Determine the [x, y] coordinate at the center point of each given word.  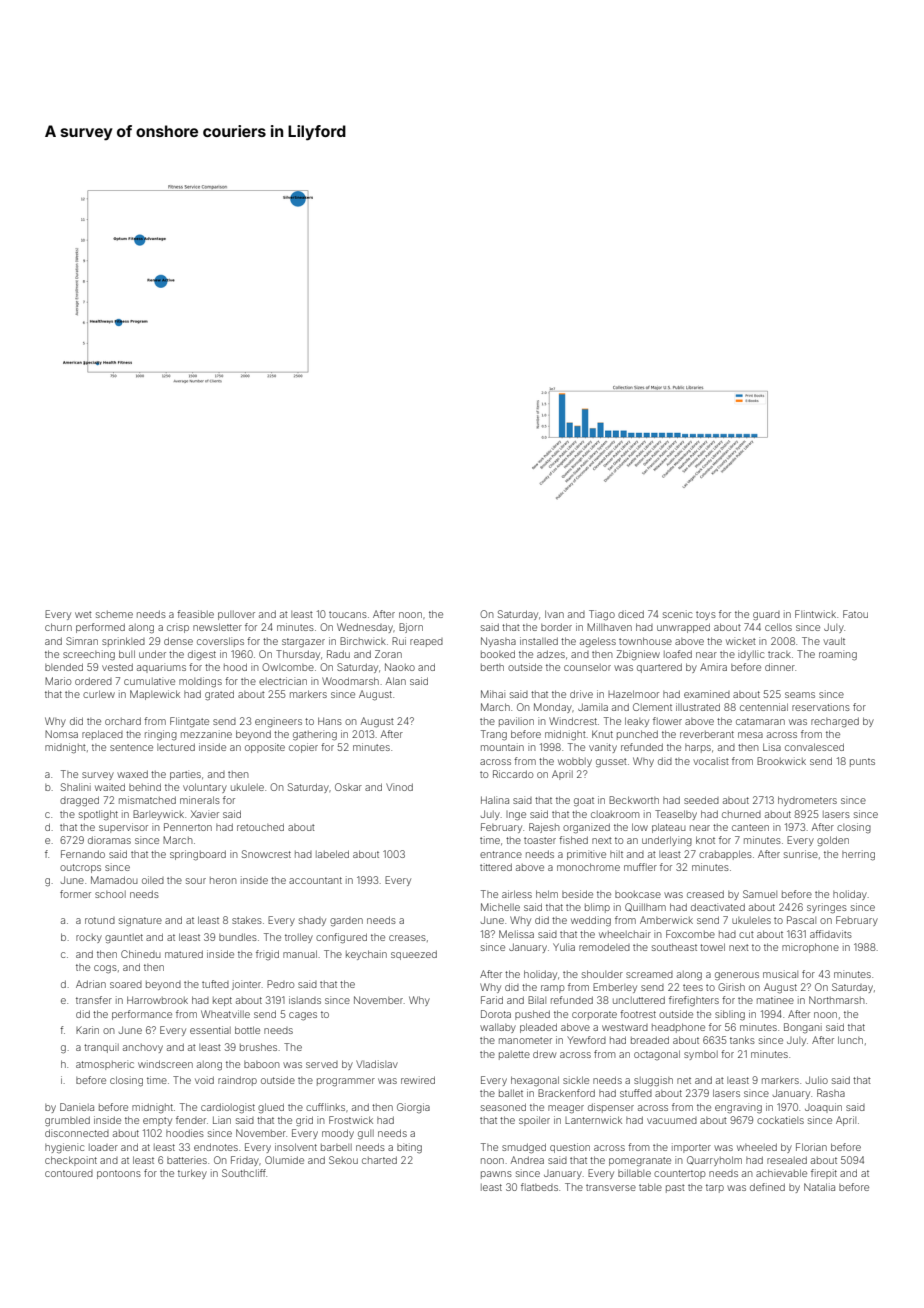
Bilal [537, 1000]
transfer [94, 1000]
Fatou [855, 614]
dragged [79, 801]
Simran [82, 641]
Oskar [348, 787]
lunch [850, 1040]
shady [312, 921]
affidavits [831, 934]
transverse [611, 1187]
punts [862, 762]
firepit [824, 1174]
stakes [247, 920]
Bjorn [411, 628]
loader [103, 1147]
